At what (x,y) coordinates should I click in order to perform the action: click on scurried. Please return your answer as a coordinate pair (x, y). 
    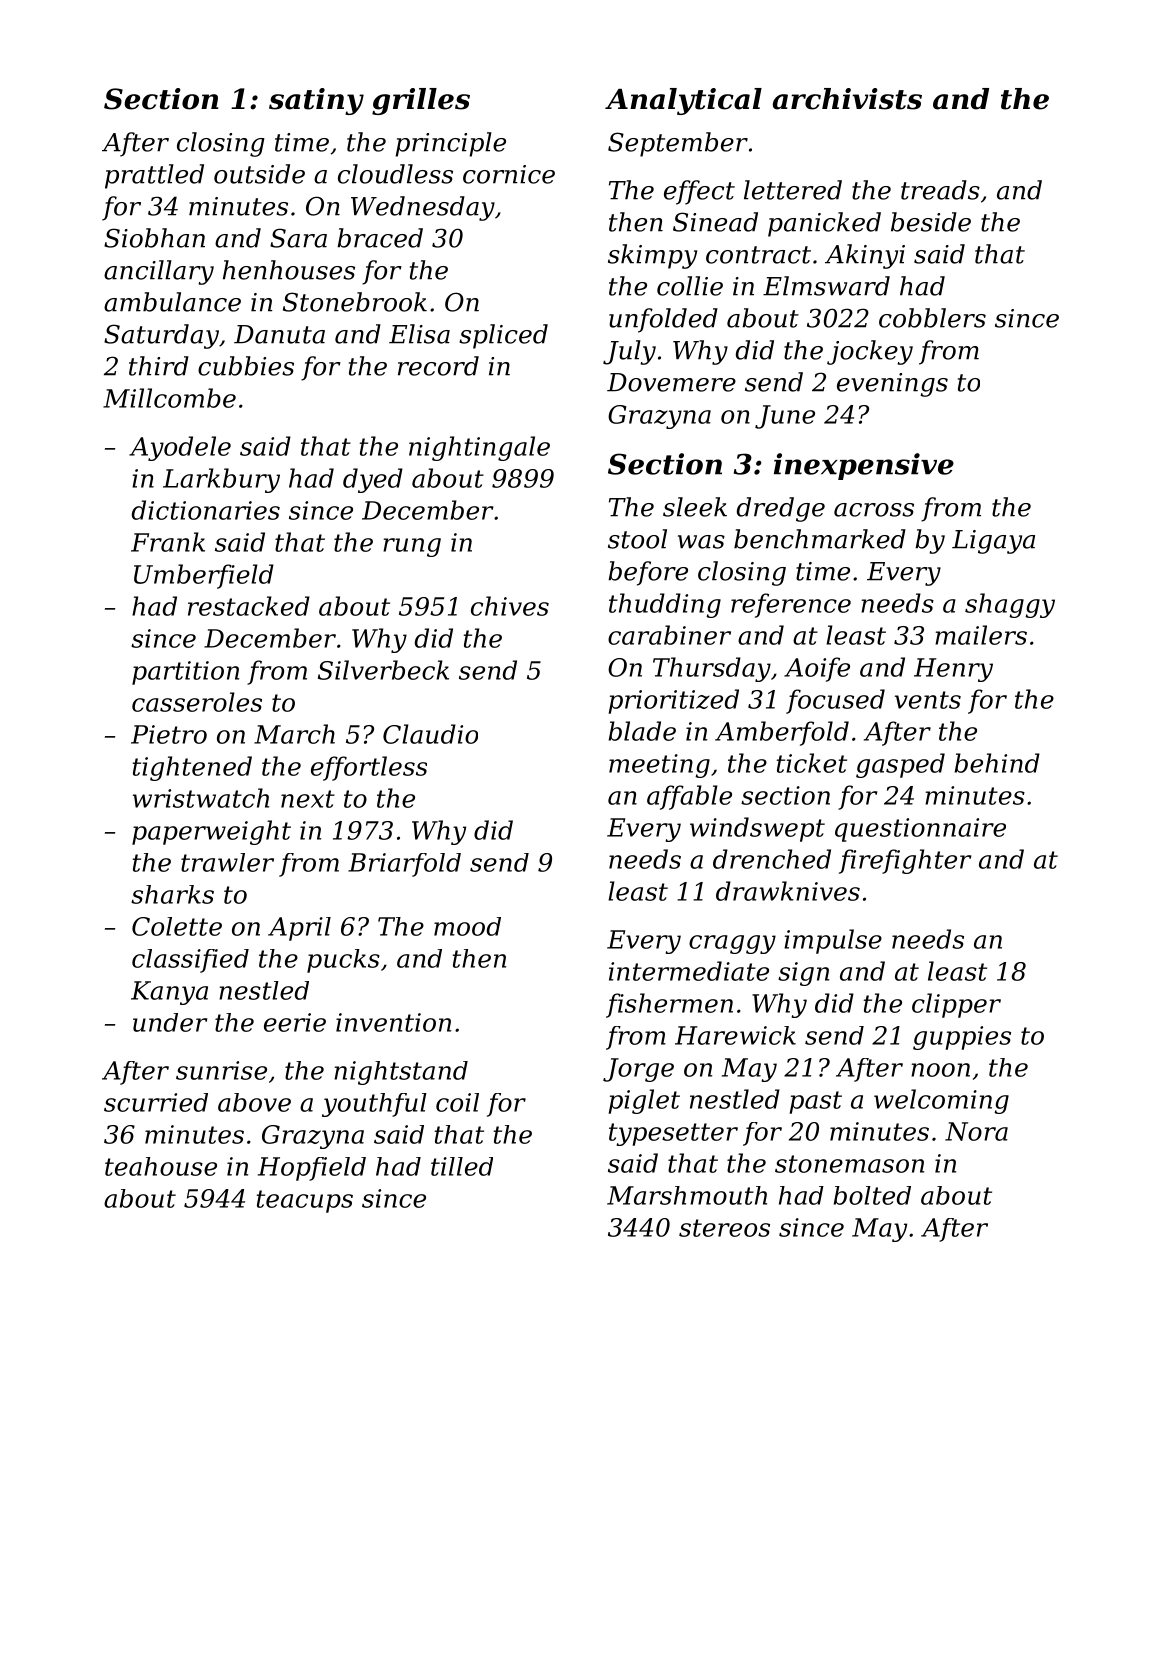
    Looking at the image, I should click on (156, 1102).
